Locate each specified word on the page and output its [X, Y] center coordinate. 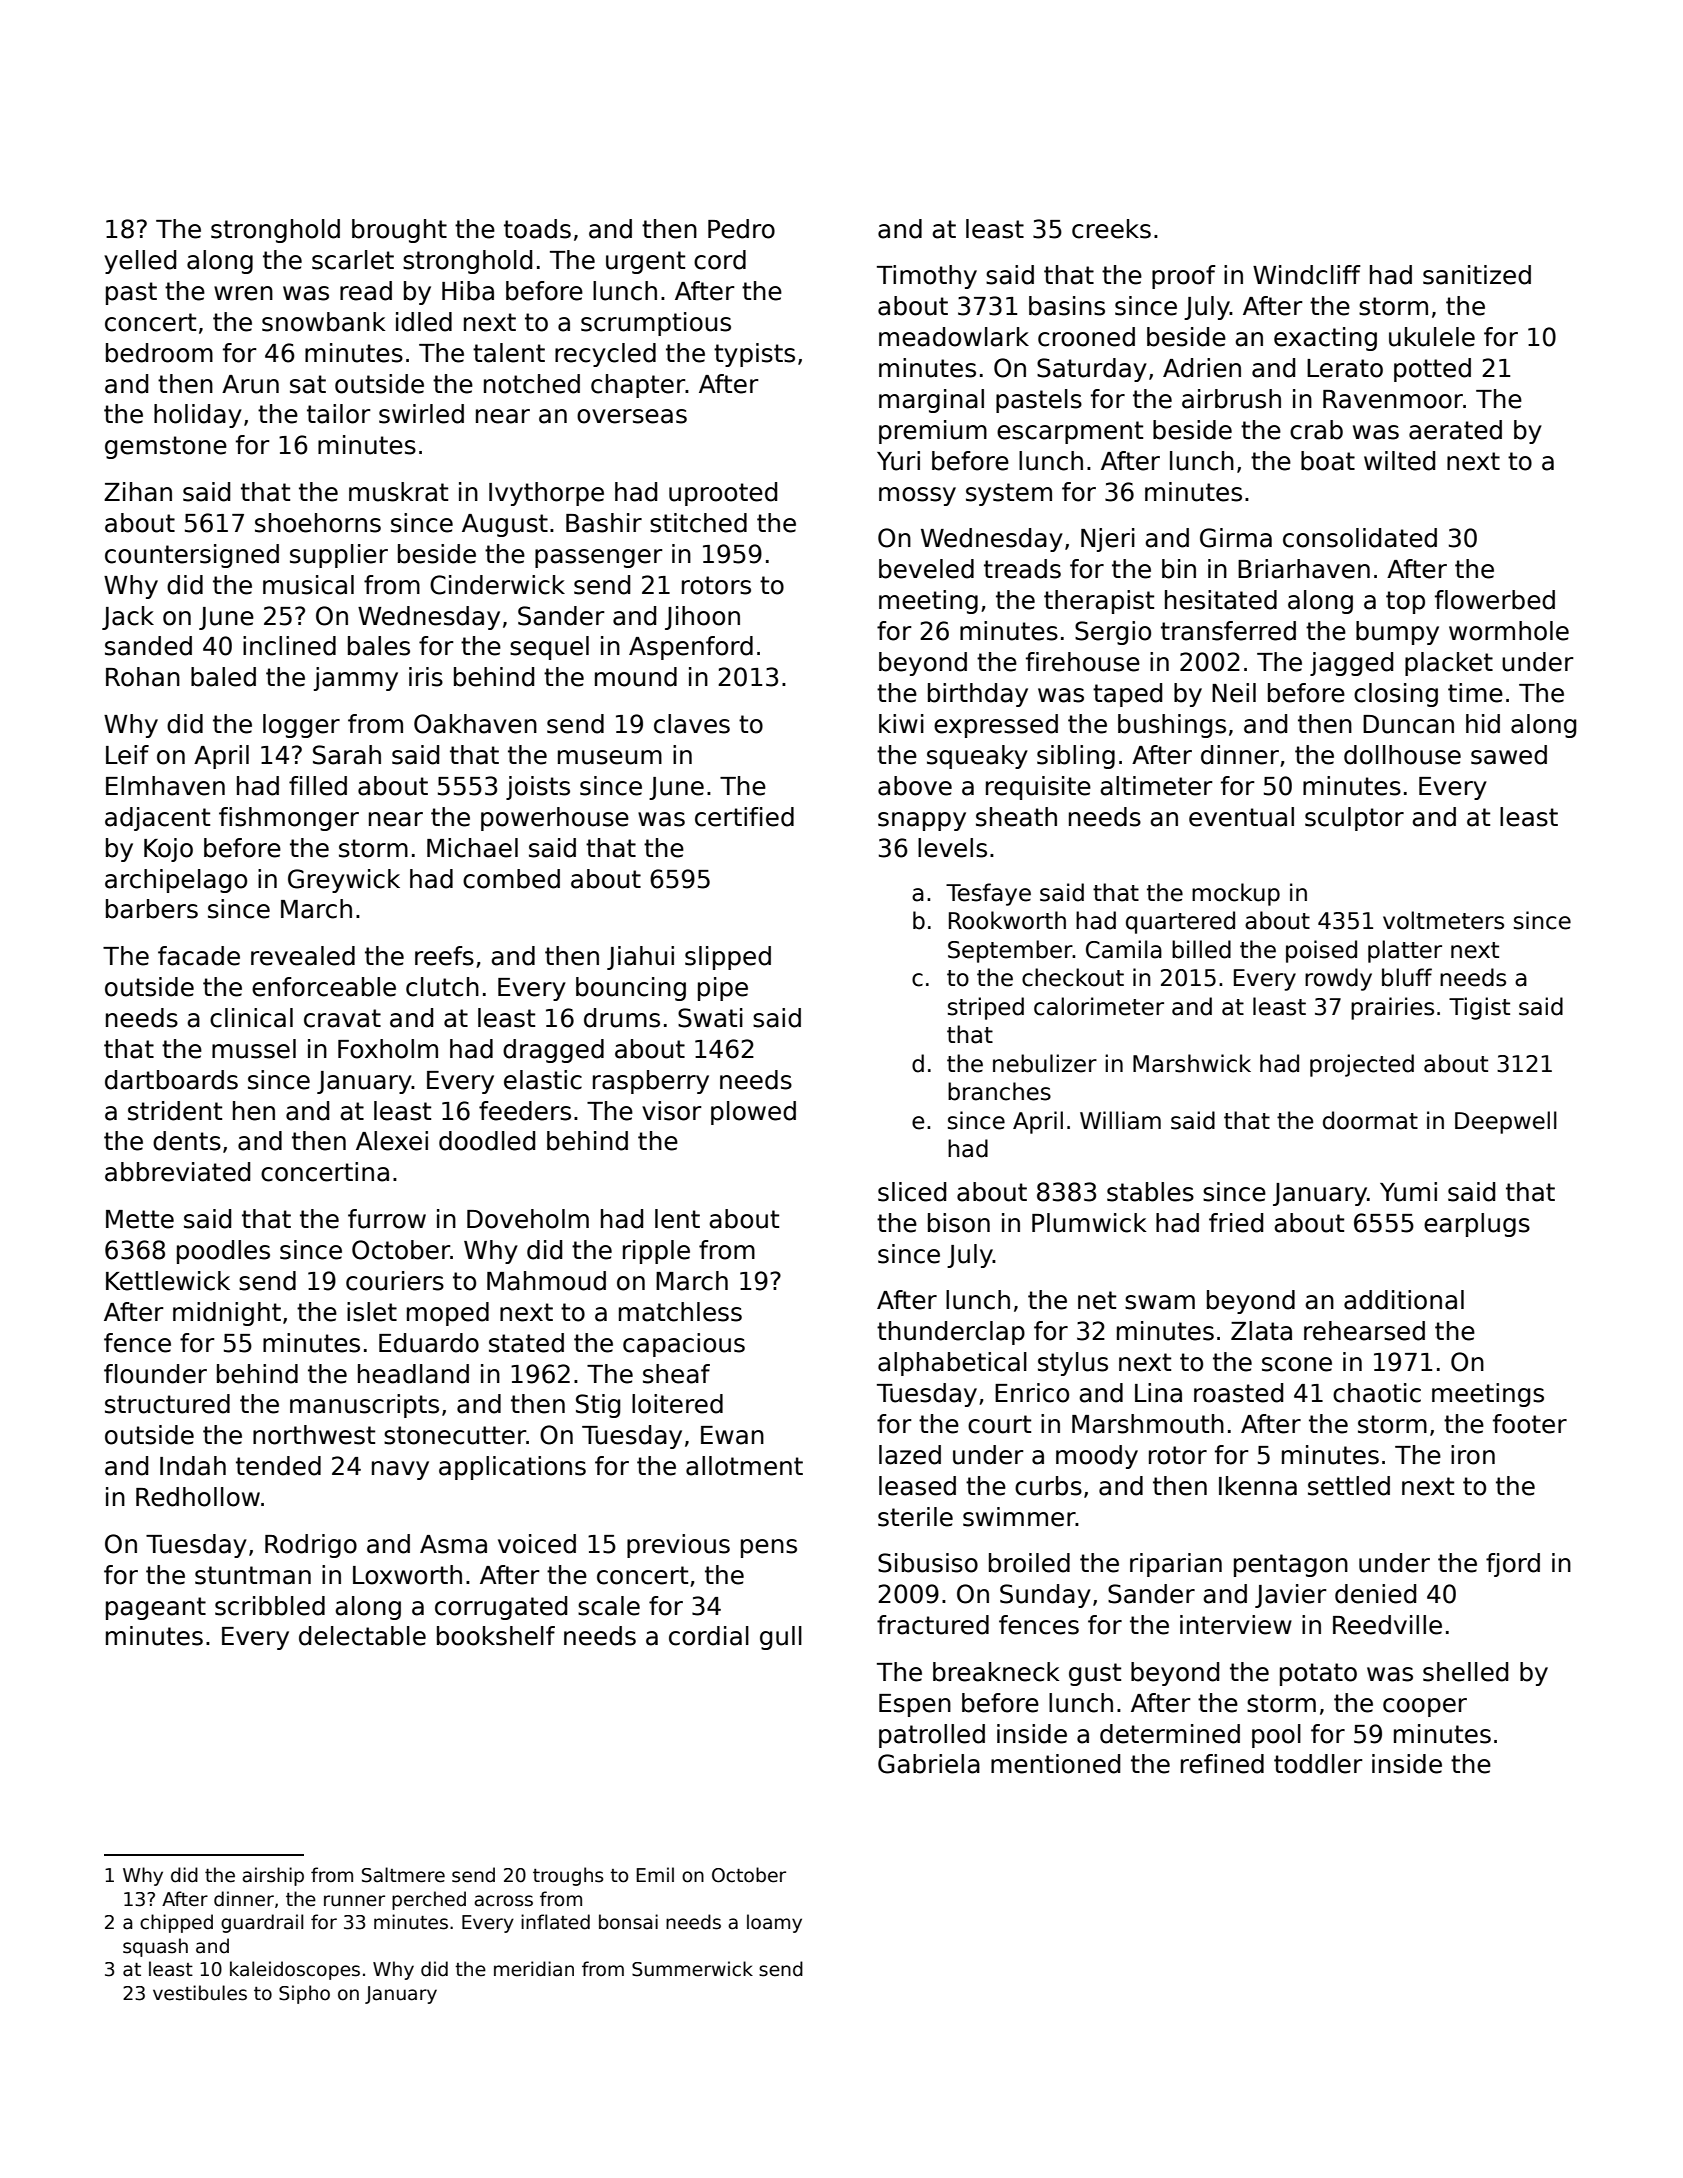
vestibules [200, 1993]
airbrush [1231, 399]
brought [399, 231]
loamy [774, 1923]
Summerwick [692, 1969]
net [1097, 1300]
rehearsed [1364, 1331]
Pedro [741, 229]
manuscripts [364, 1406]
